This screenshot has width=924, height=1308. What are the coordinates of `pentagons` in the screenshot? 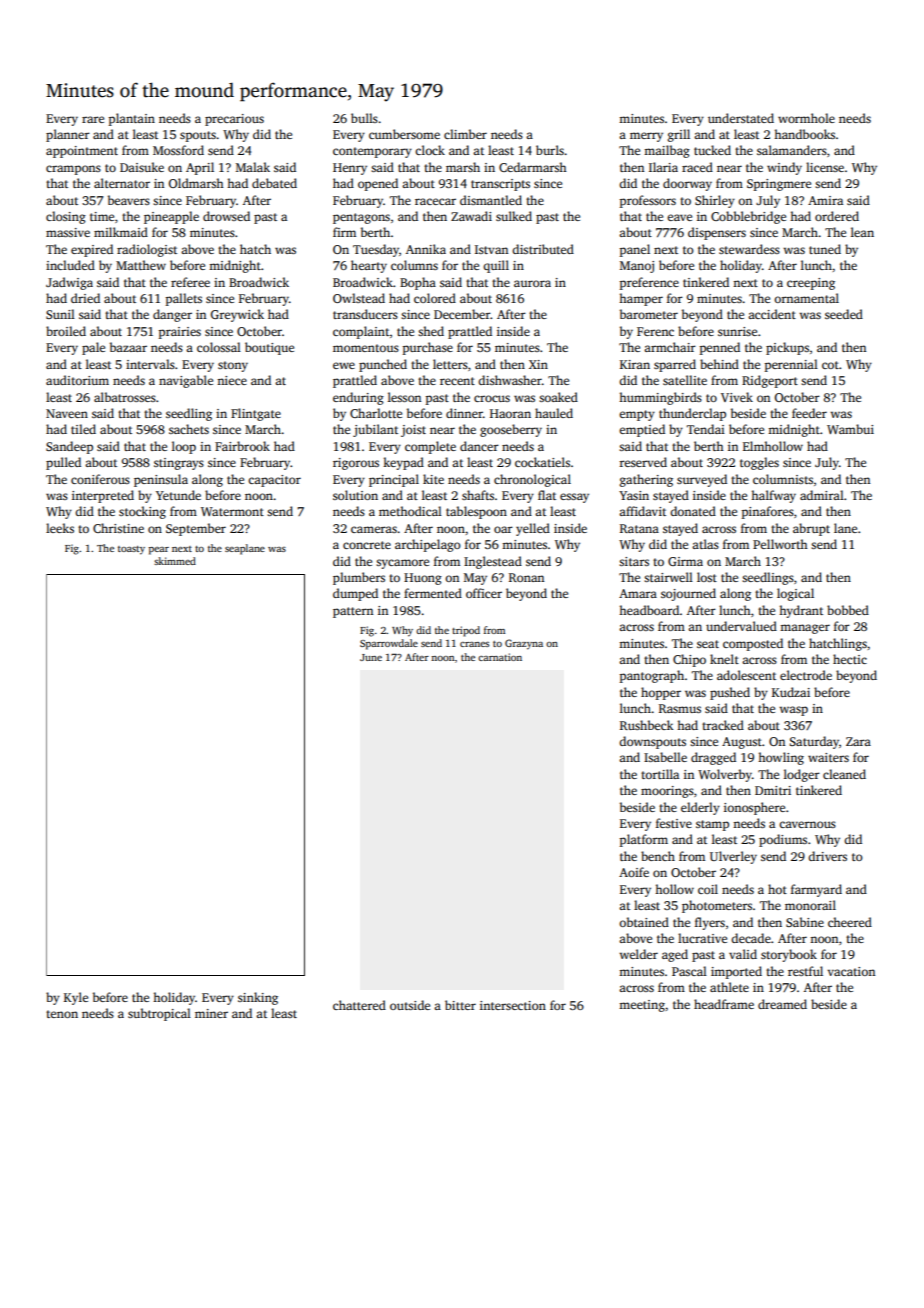 It's located at (361, 218).
